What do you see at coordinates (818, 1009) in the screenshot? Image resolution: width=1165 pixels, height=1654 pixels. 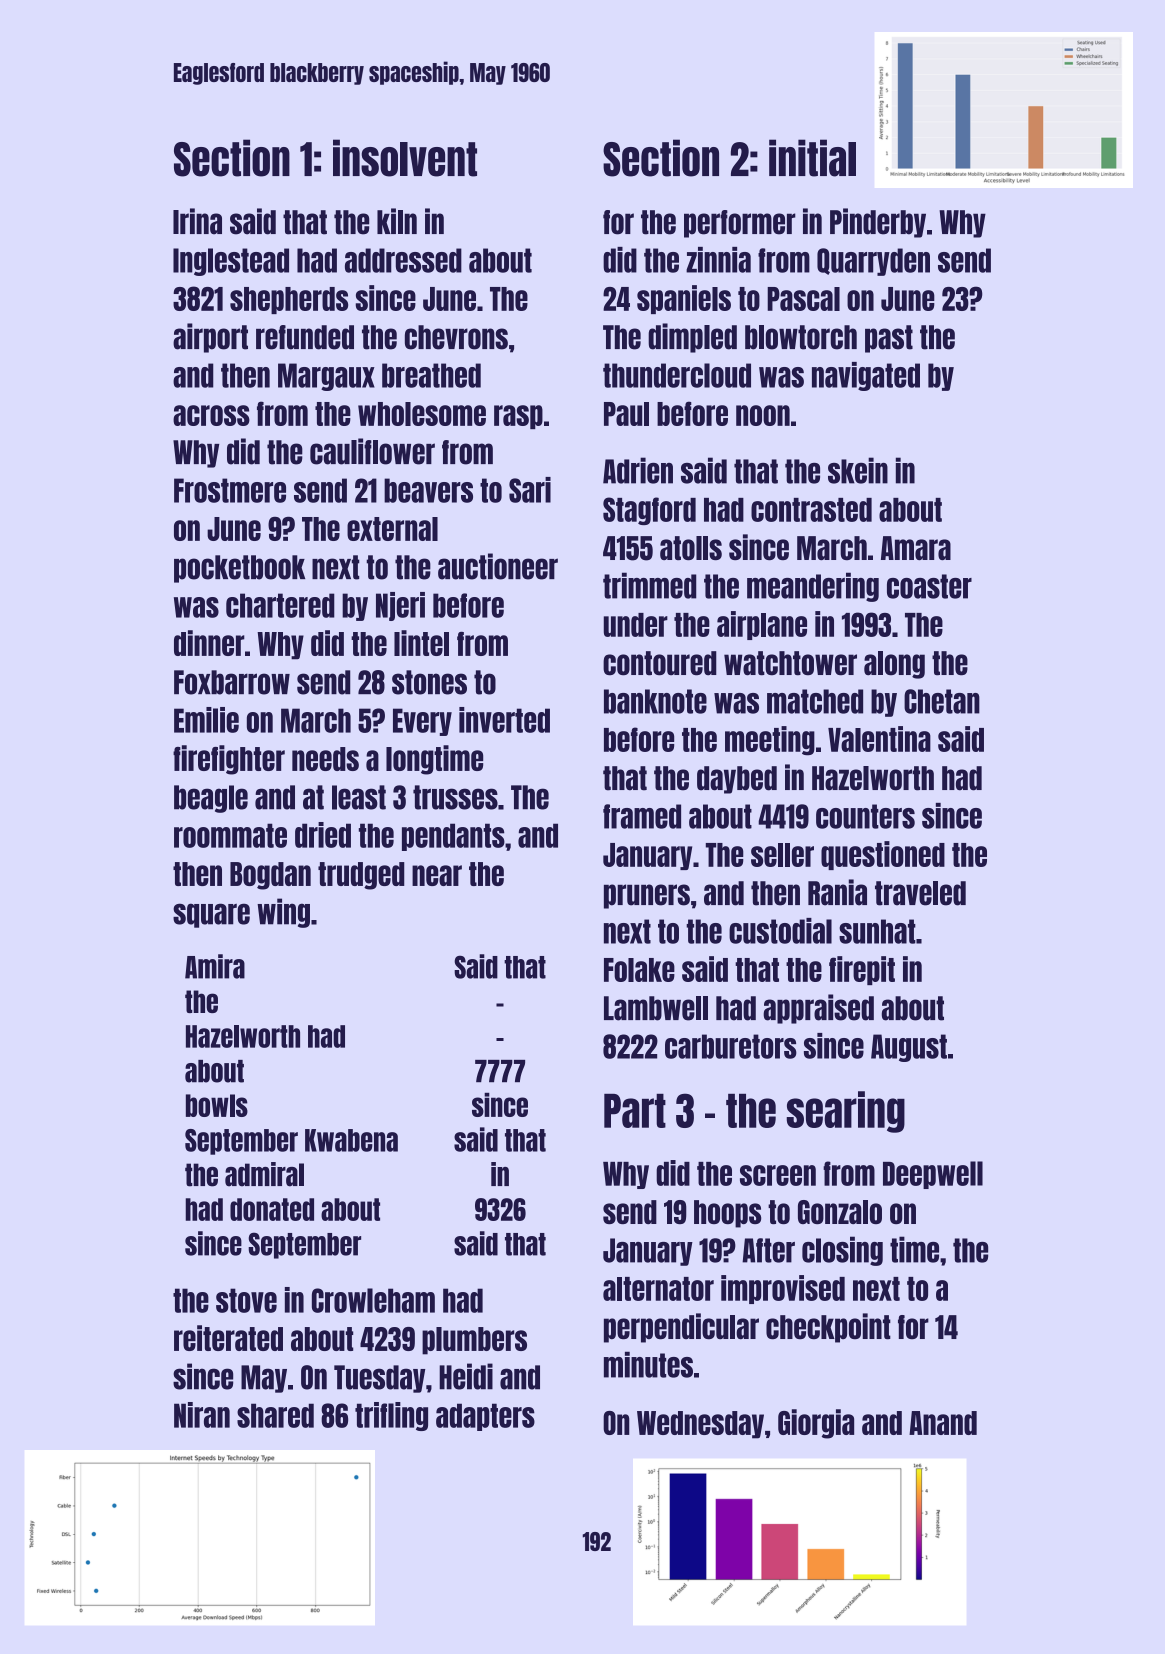 I see `appraised` at bounding box center [818, 1009].
